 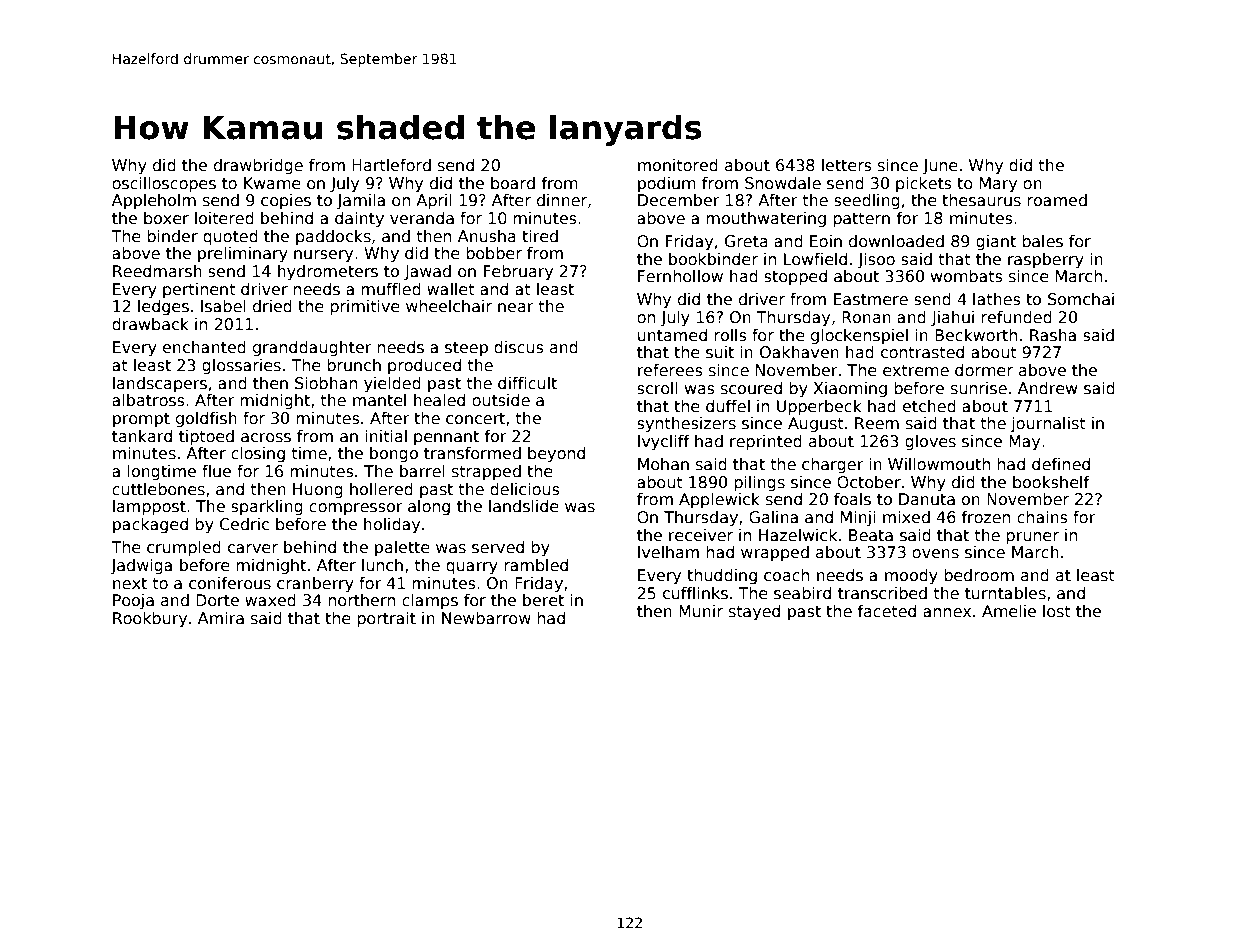 What do you see at coordinates (833, 465) in the document?
I see `charger` at bounding box center [833, 465].
